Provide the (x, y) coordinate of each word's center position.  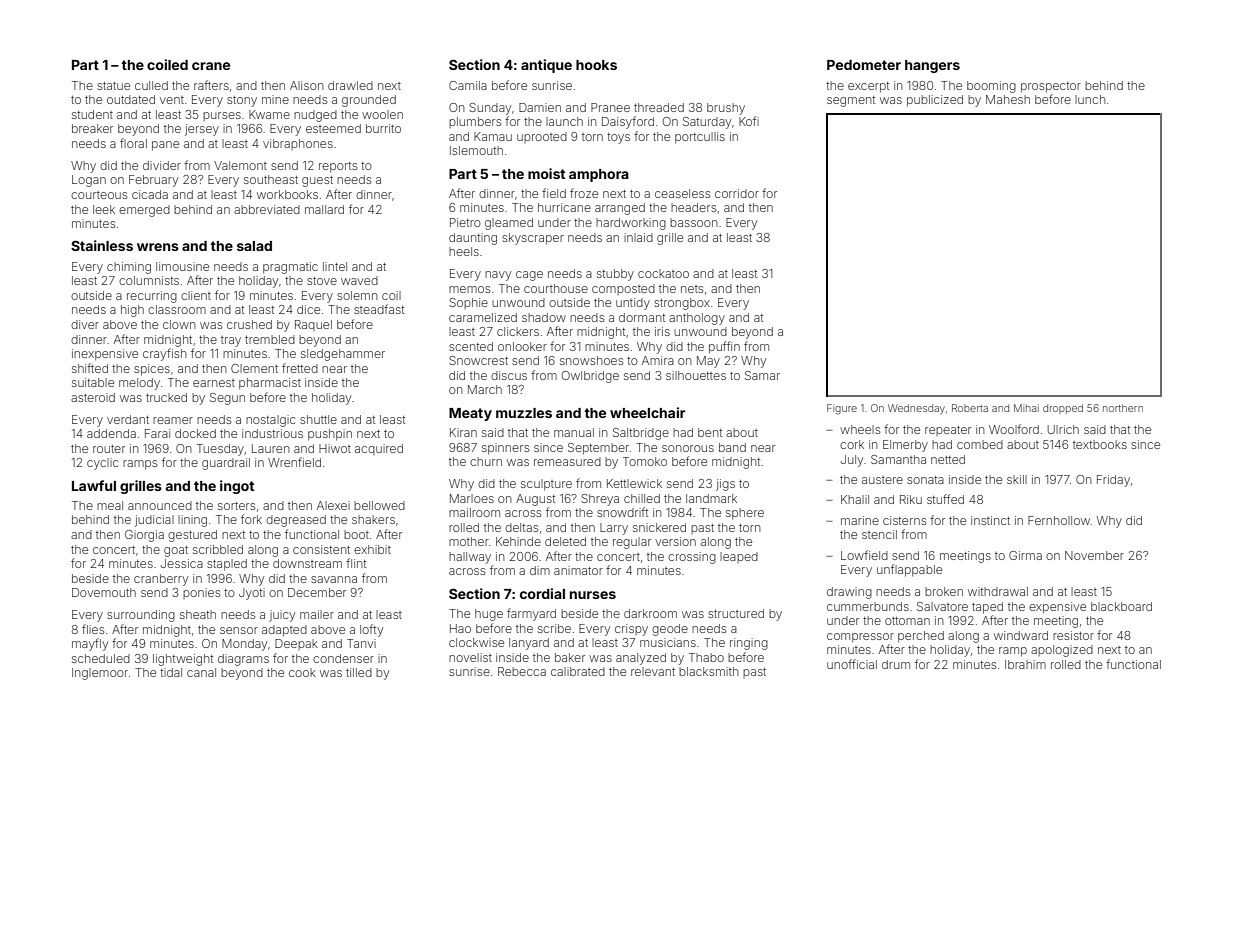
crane (211, 66)
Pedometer (864, 65)
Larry (614, 529)
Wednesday (916, 409)
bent (710, 432)
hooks (596, 65)
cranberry (161, 580)
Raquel (313, 325)
